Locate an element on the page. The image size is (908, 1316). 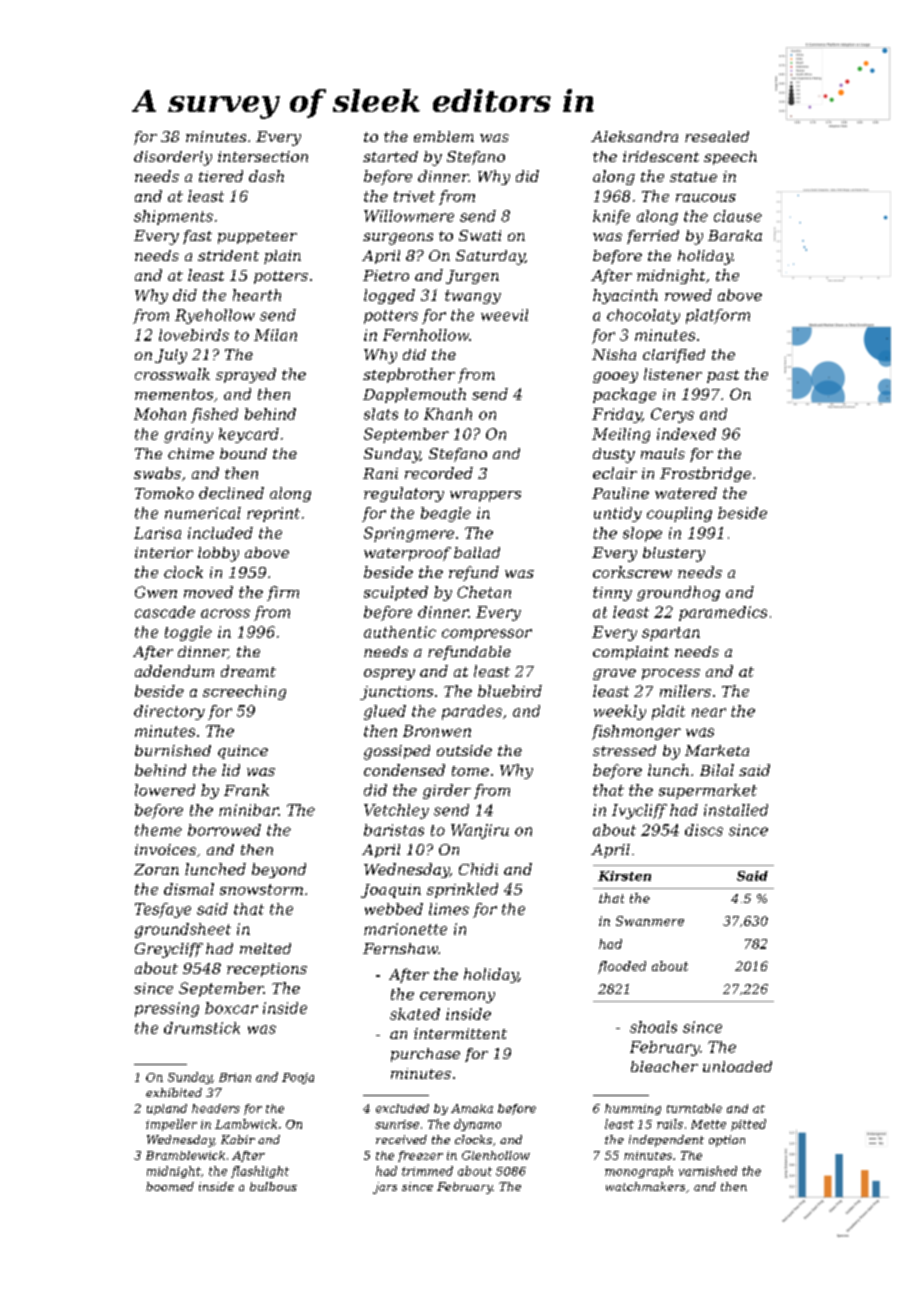
Wanjiru is located at coordinates (480, 831).
